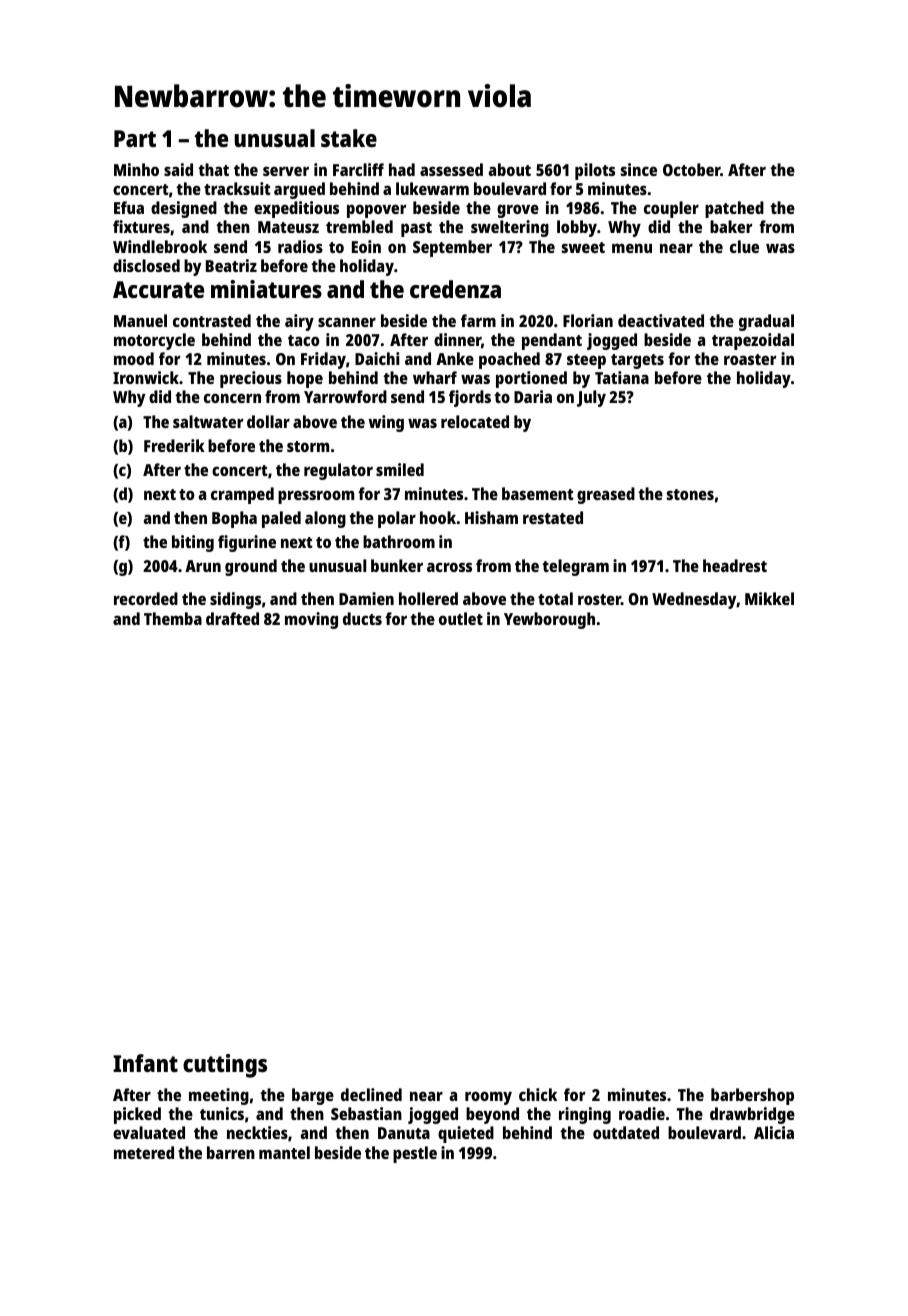  What do you see at coordinates (208, 421) in the document?
I see `saltwater` at bounding box center [208, 421].
